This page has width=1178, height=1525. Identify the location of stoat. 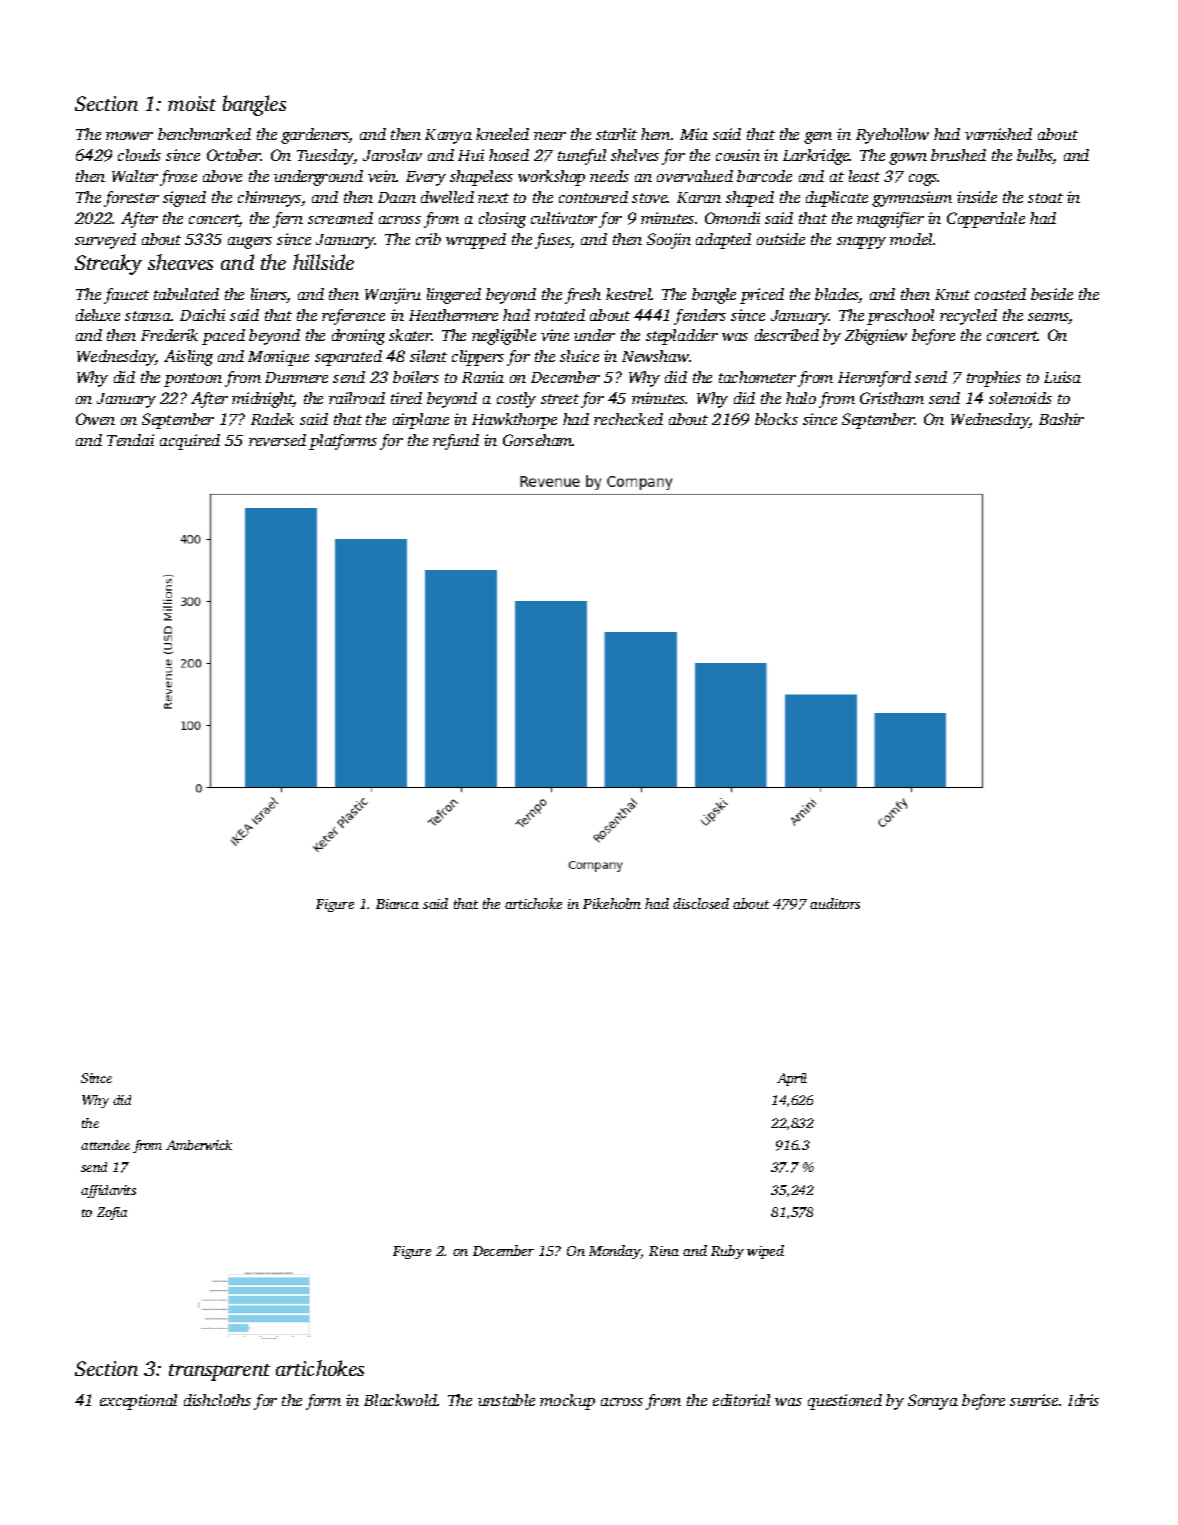
(1045, 198).
